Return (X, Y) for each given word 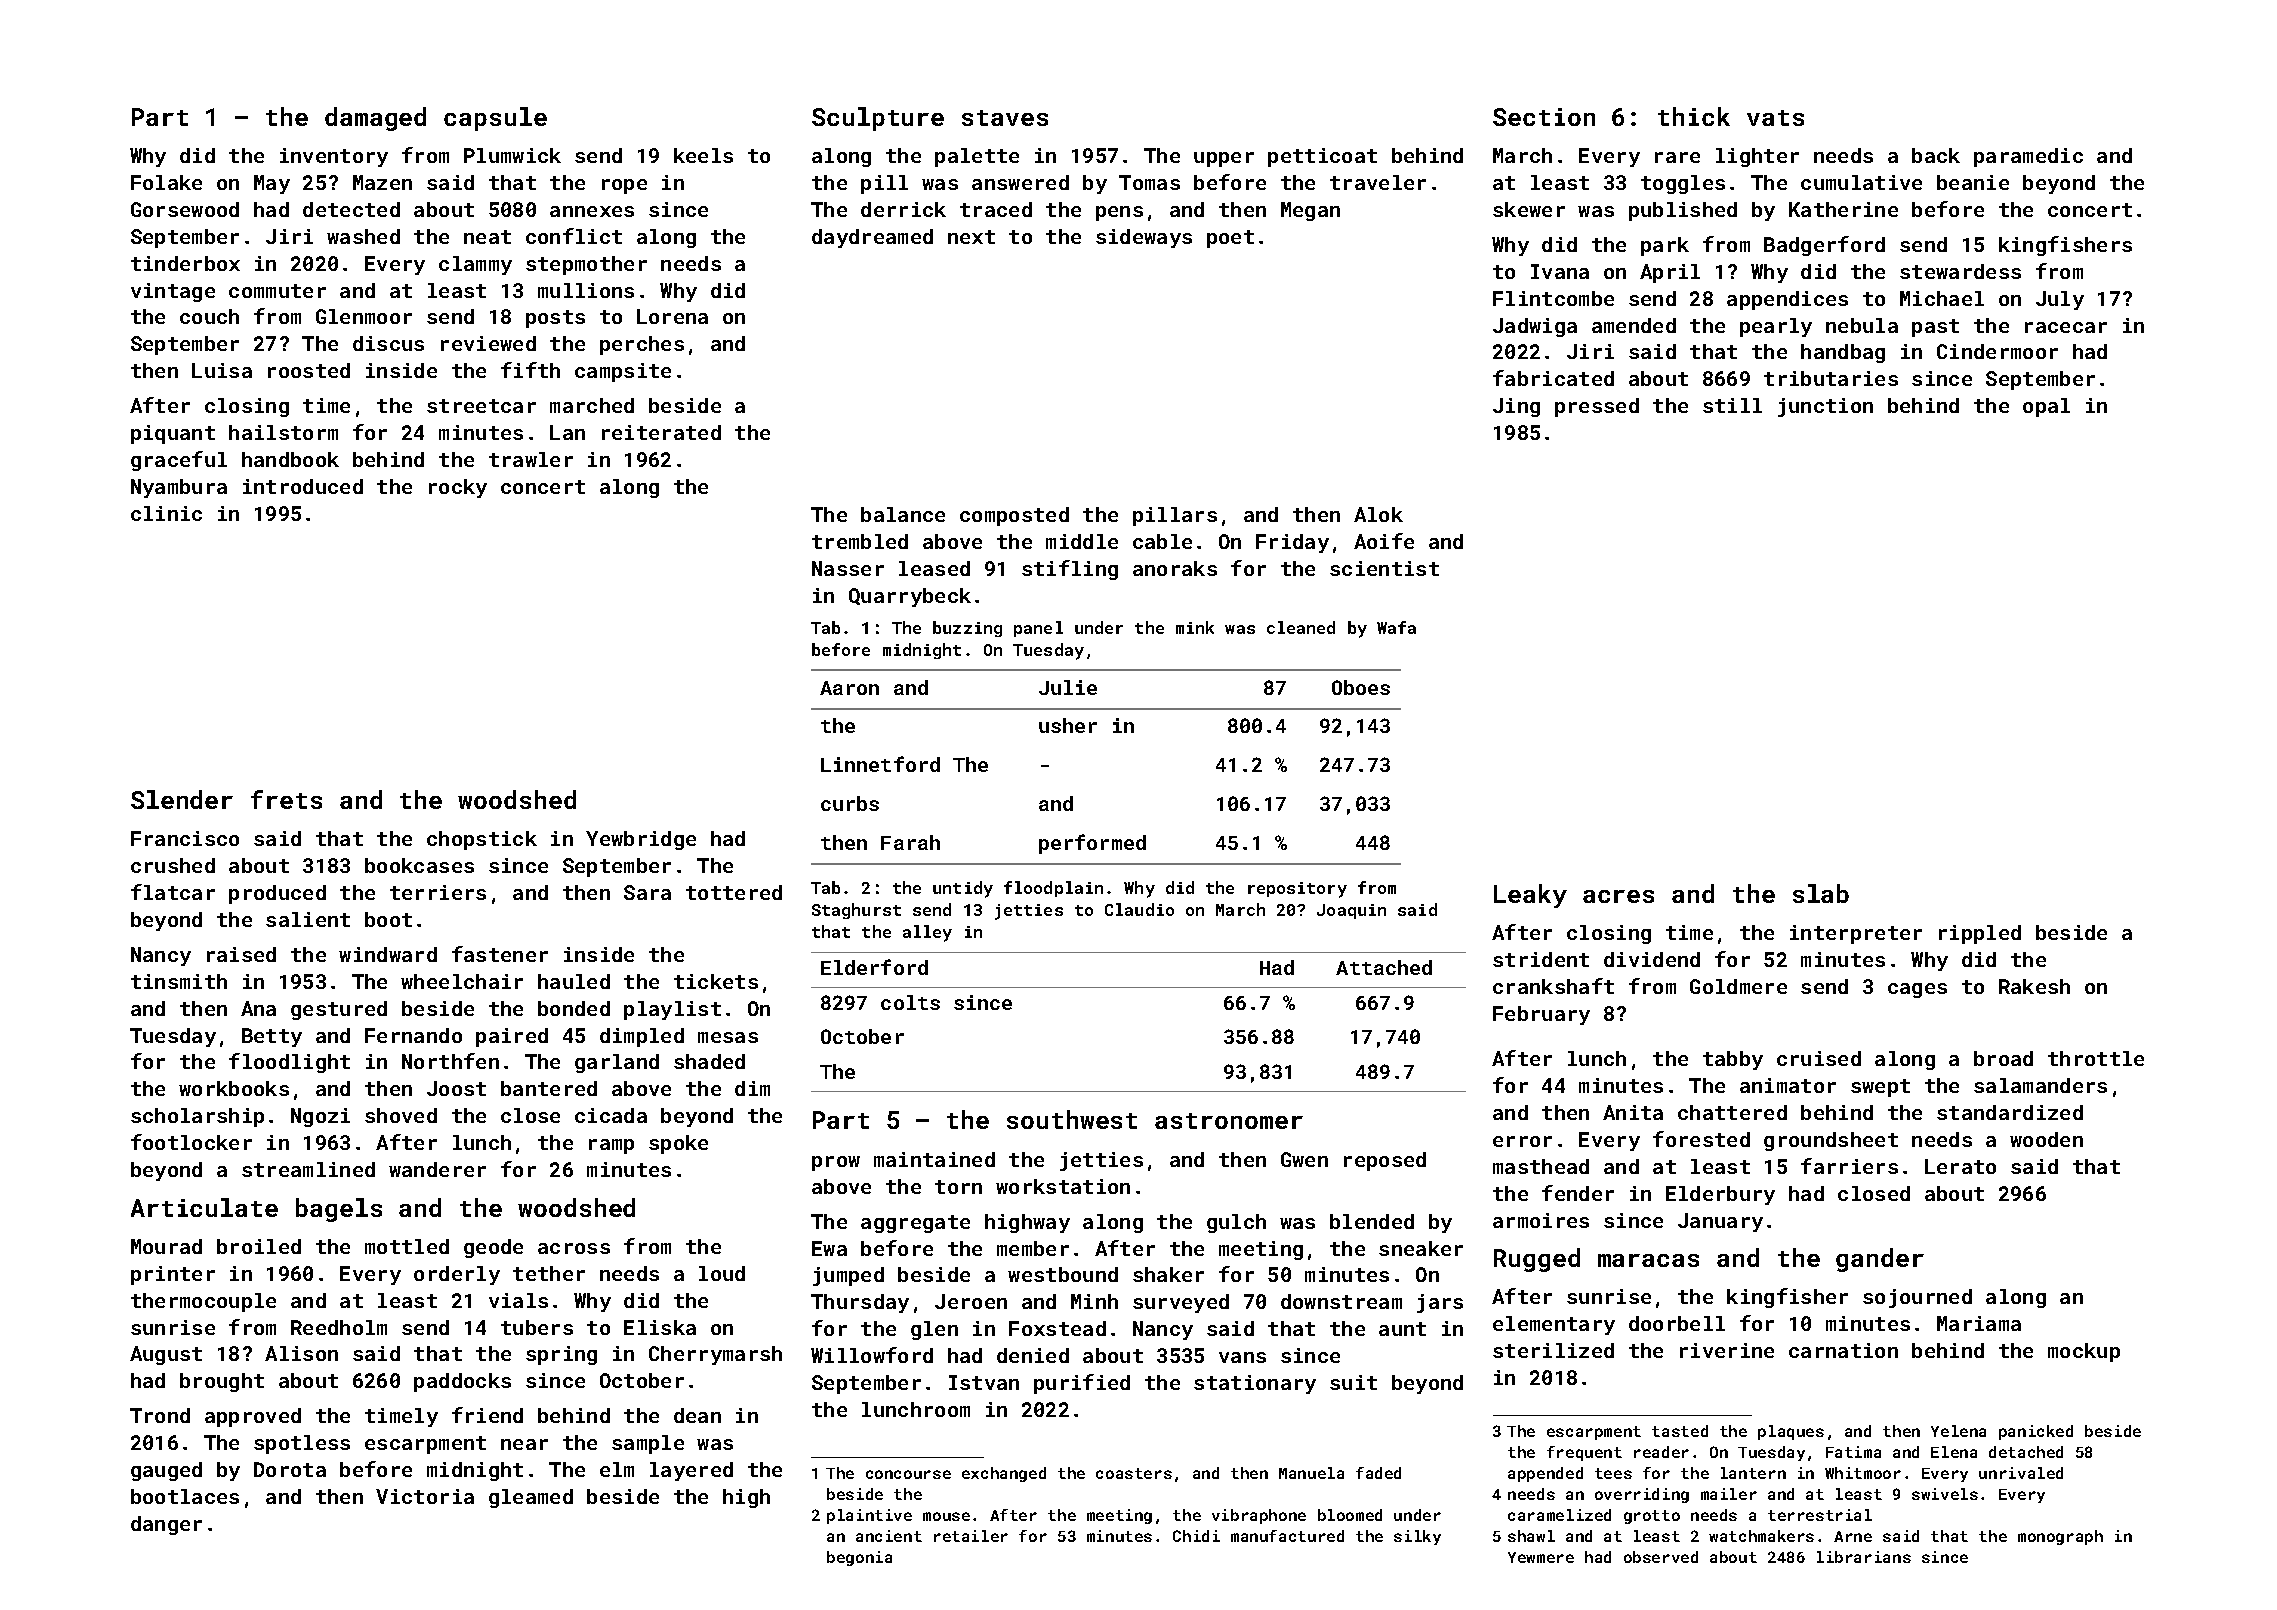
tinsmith (179, 981)
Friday (1292, 543)
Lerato (1960, 1166)
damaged (375, 119)
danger (166, 1525)
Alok (1378, 514)
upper (1224, 159)
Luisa (222, 370)
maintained (934, 1159)
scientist (1384, 568)
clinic (166, 513)
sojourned (1917, 1298)
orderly (457, 1275)
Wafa (1396, 627)
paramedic (2028, 157)
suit (1353, 1382)
